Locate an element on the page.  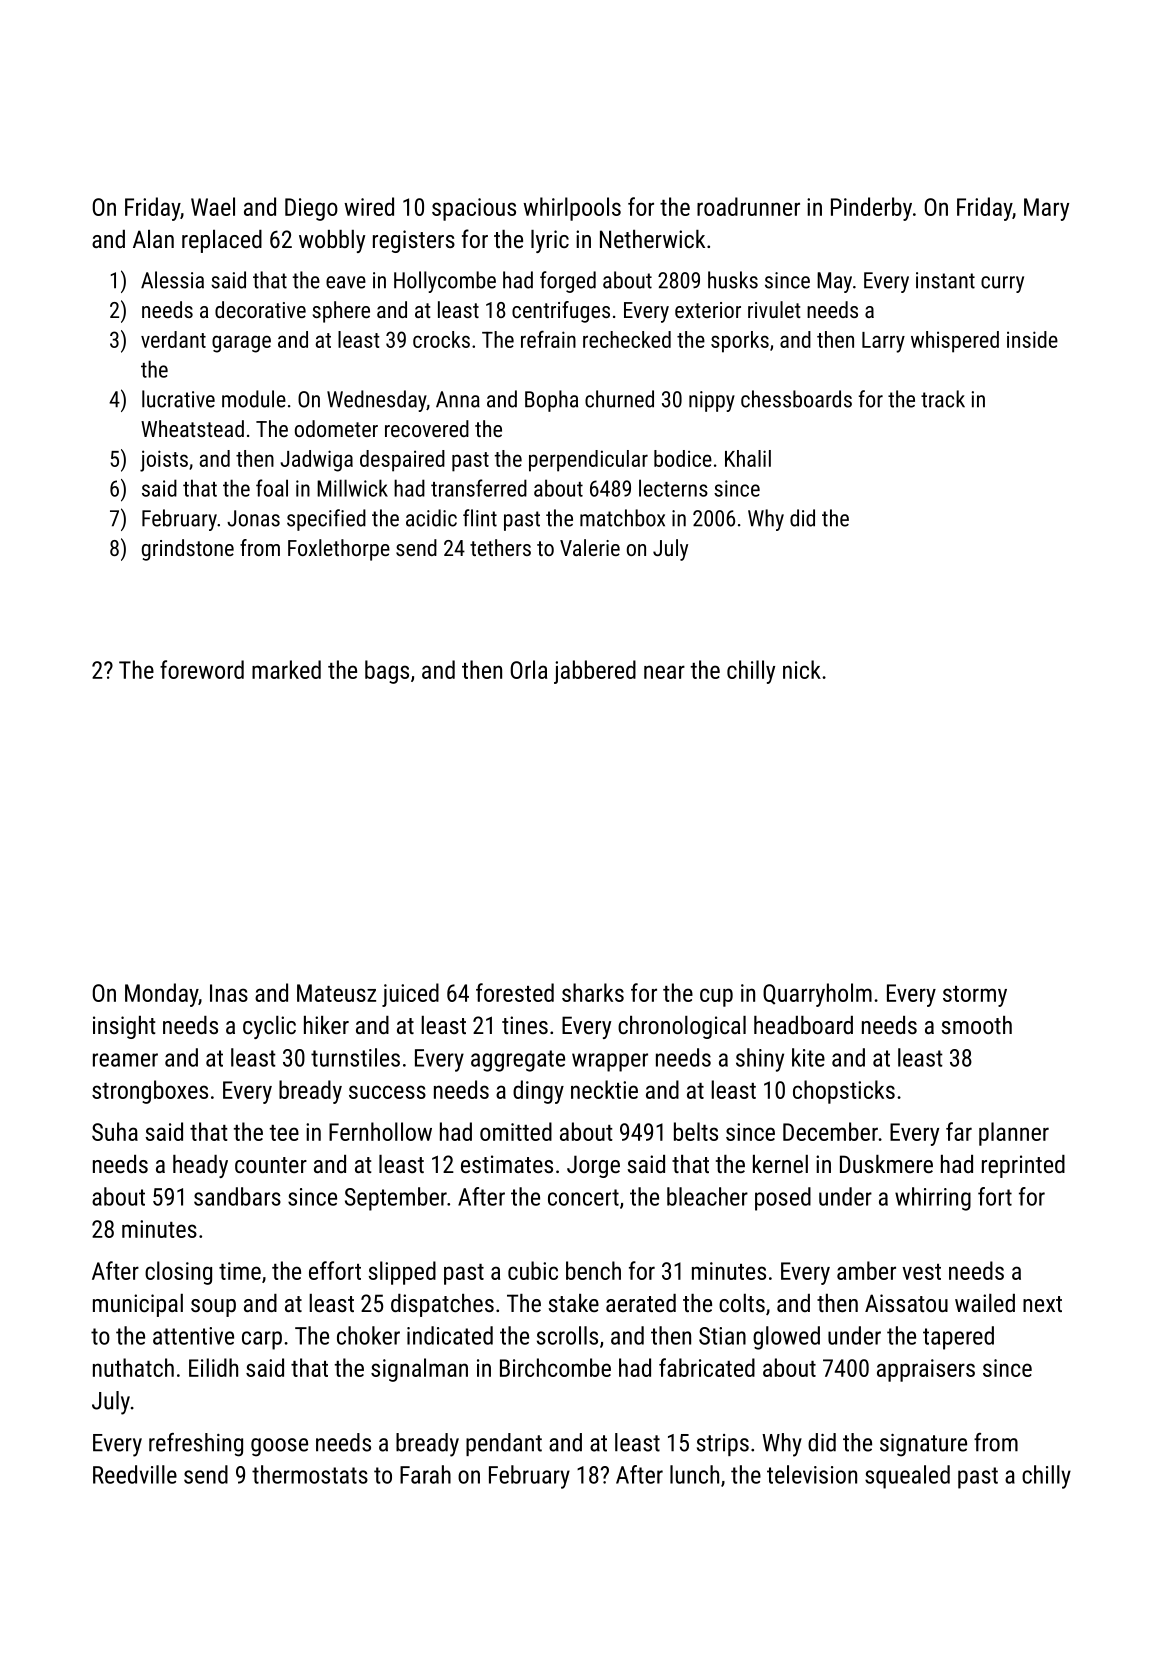
track is located at coordinates (943, 399).
